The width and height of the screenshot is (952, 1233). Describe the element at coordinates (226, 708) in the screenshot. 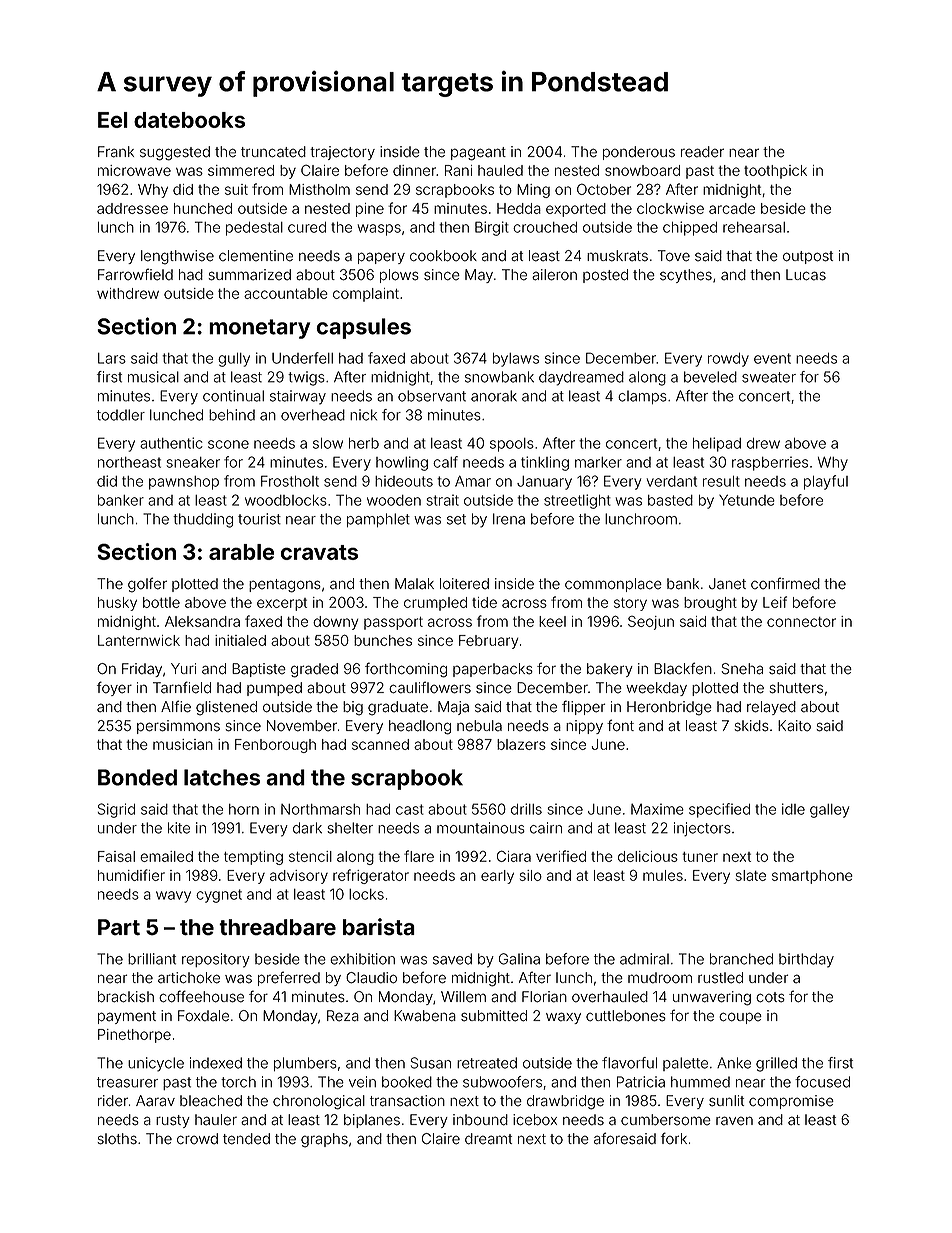

I see `glistened` at that location.
